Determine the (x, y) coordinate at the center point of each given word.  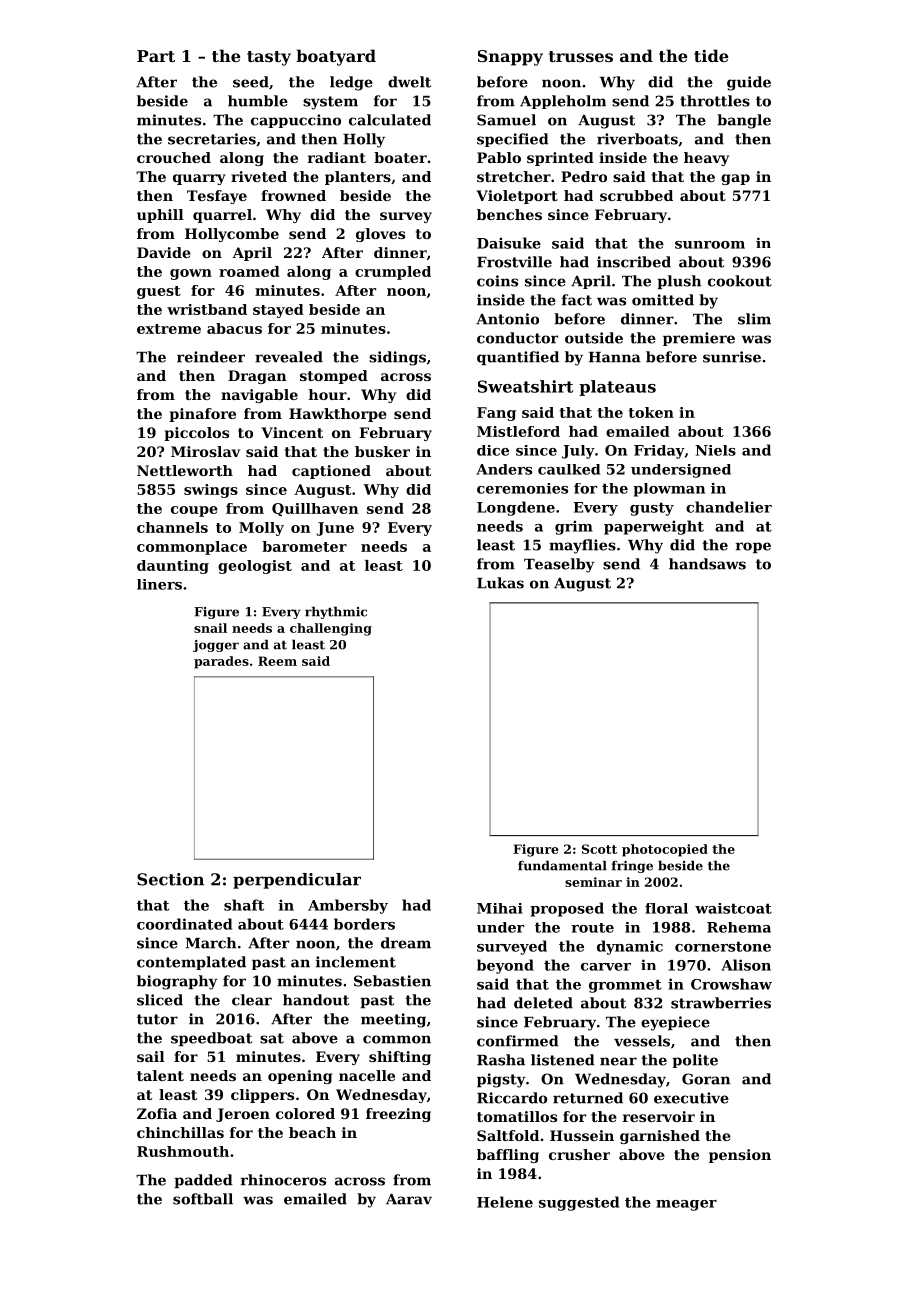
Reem (277, 661)
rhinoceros (283, 1180)
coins (497, 281)
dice (493, 450)
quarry (199, 179)
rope (753, 547)
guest (159, 292)
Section (170, 879)
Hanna (615, 357)
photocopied (665, 850)
